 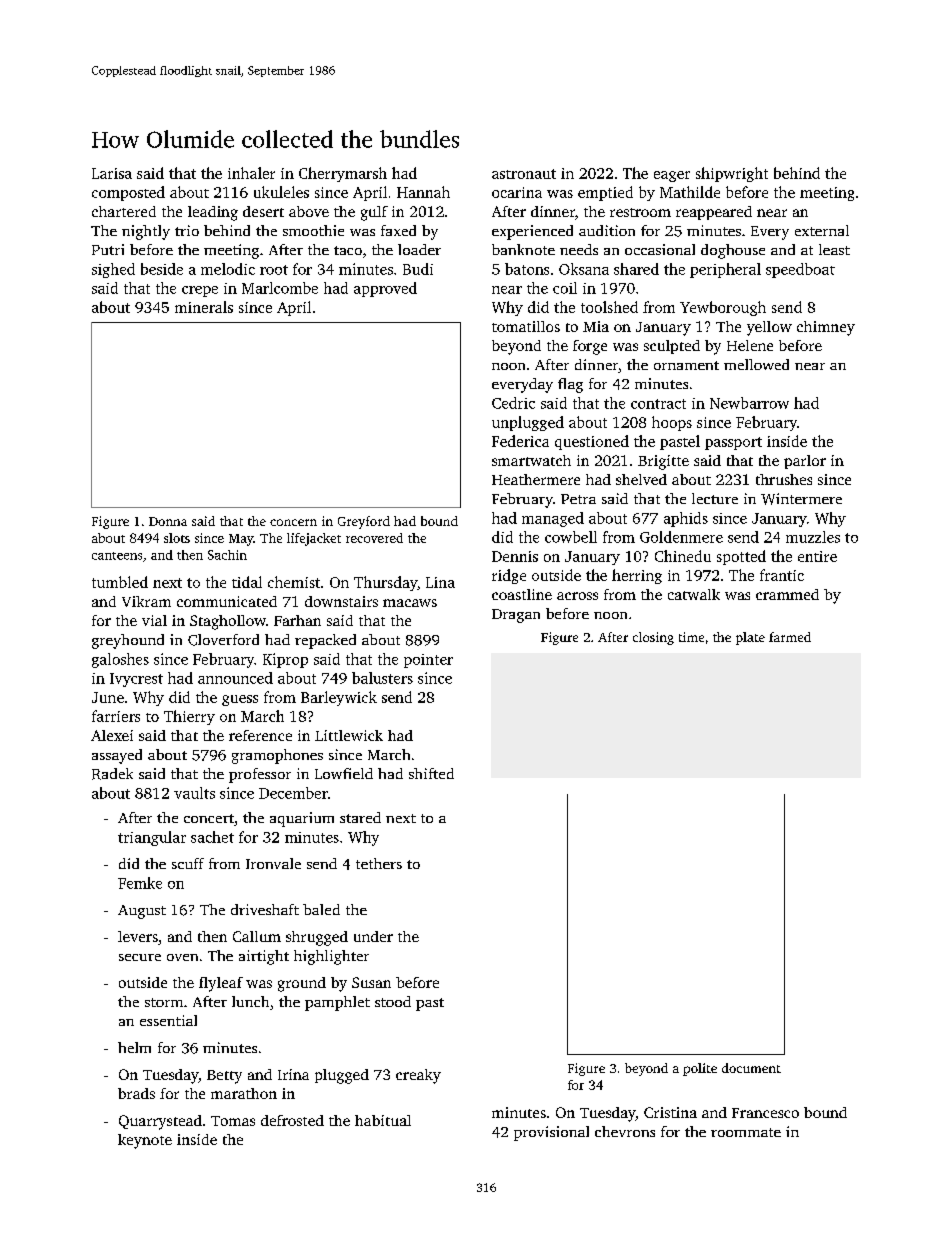 What do you see at coordinates (805, 462) in the screenshot?
I see `parlor` at bounding box center [805, 462].
